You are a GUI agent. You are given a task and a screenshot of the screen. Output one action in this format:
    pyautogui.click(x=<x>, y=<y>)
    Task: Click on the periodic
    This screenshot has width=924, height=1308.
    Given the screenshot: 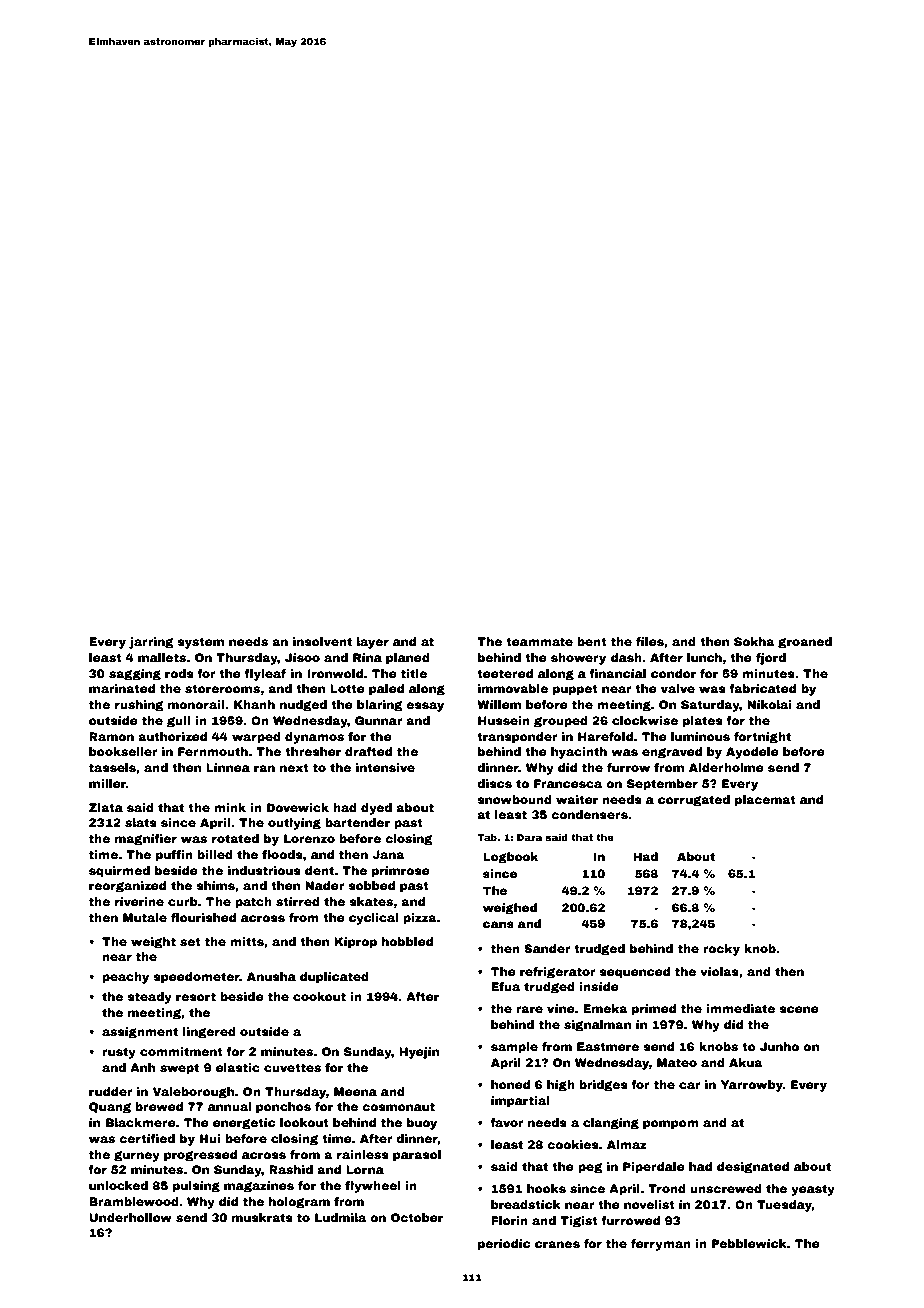 What is the action you would take?
    pyautogui.click(x=504, y=1245)
